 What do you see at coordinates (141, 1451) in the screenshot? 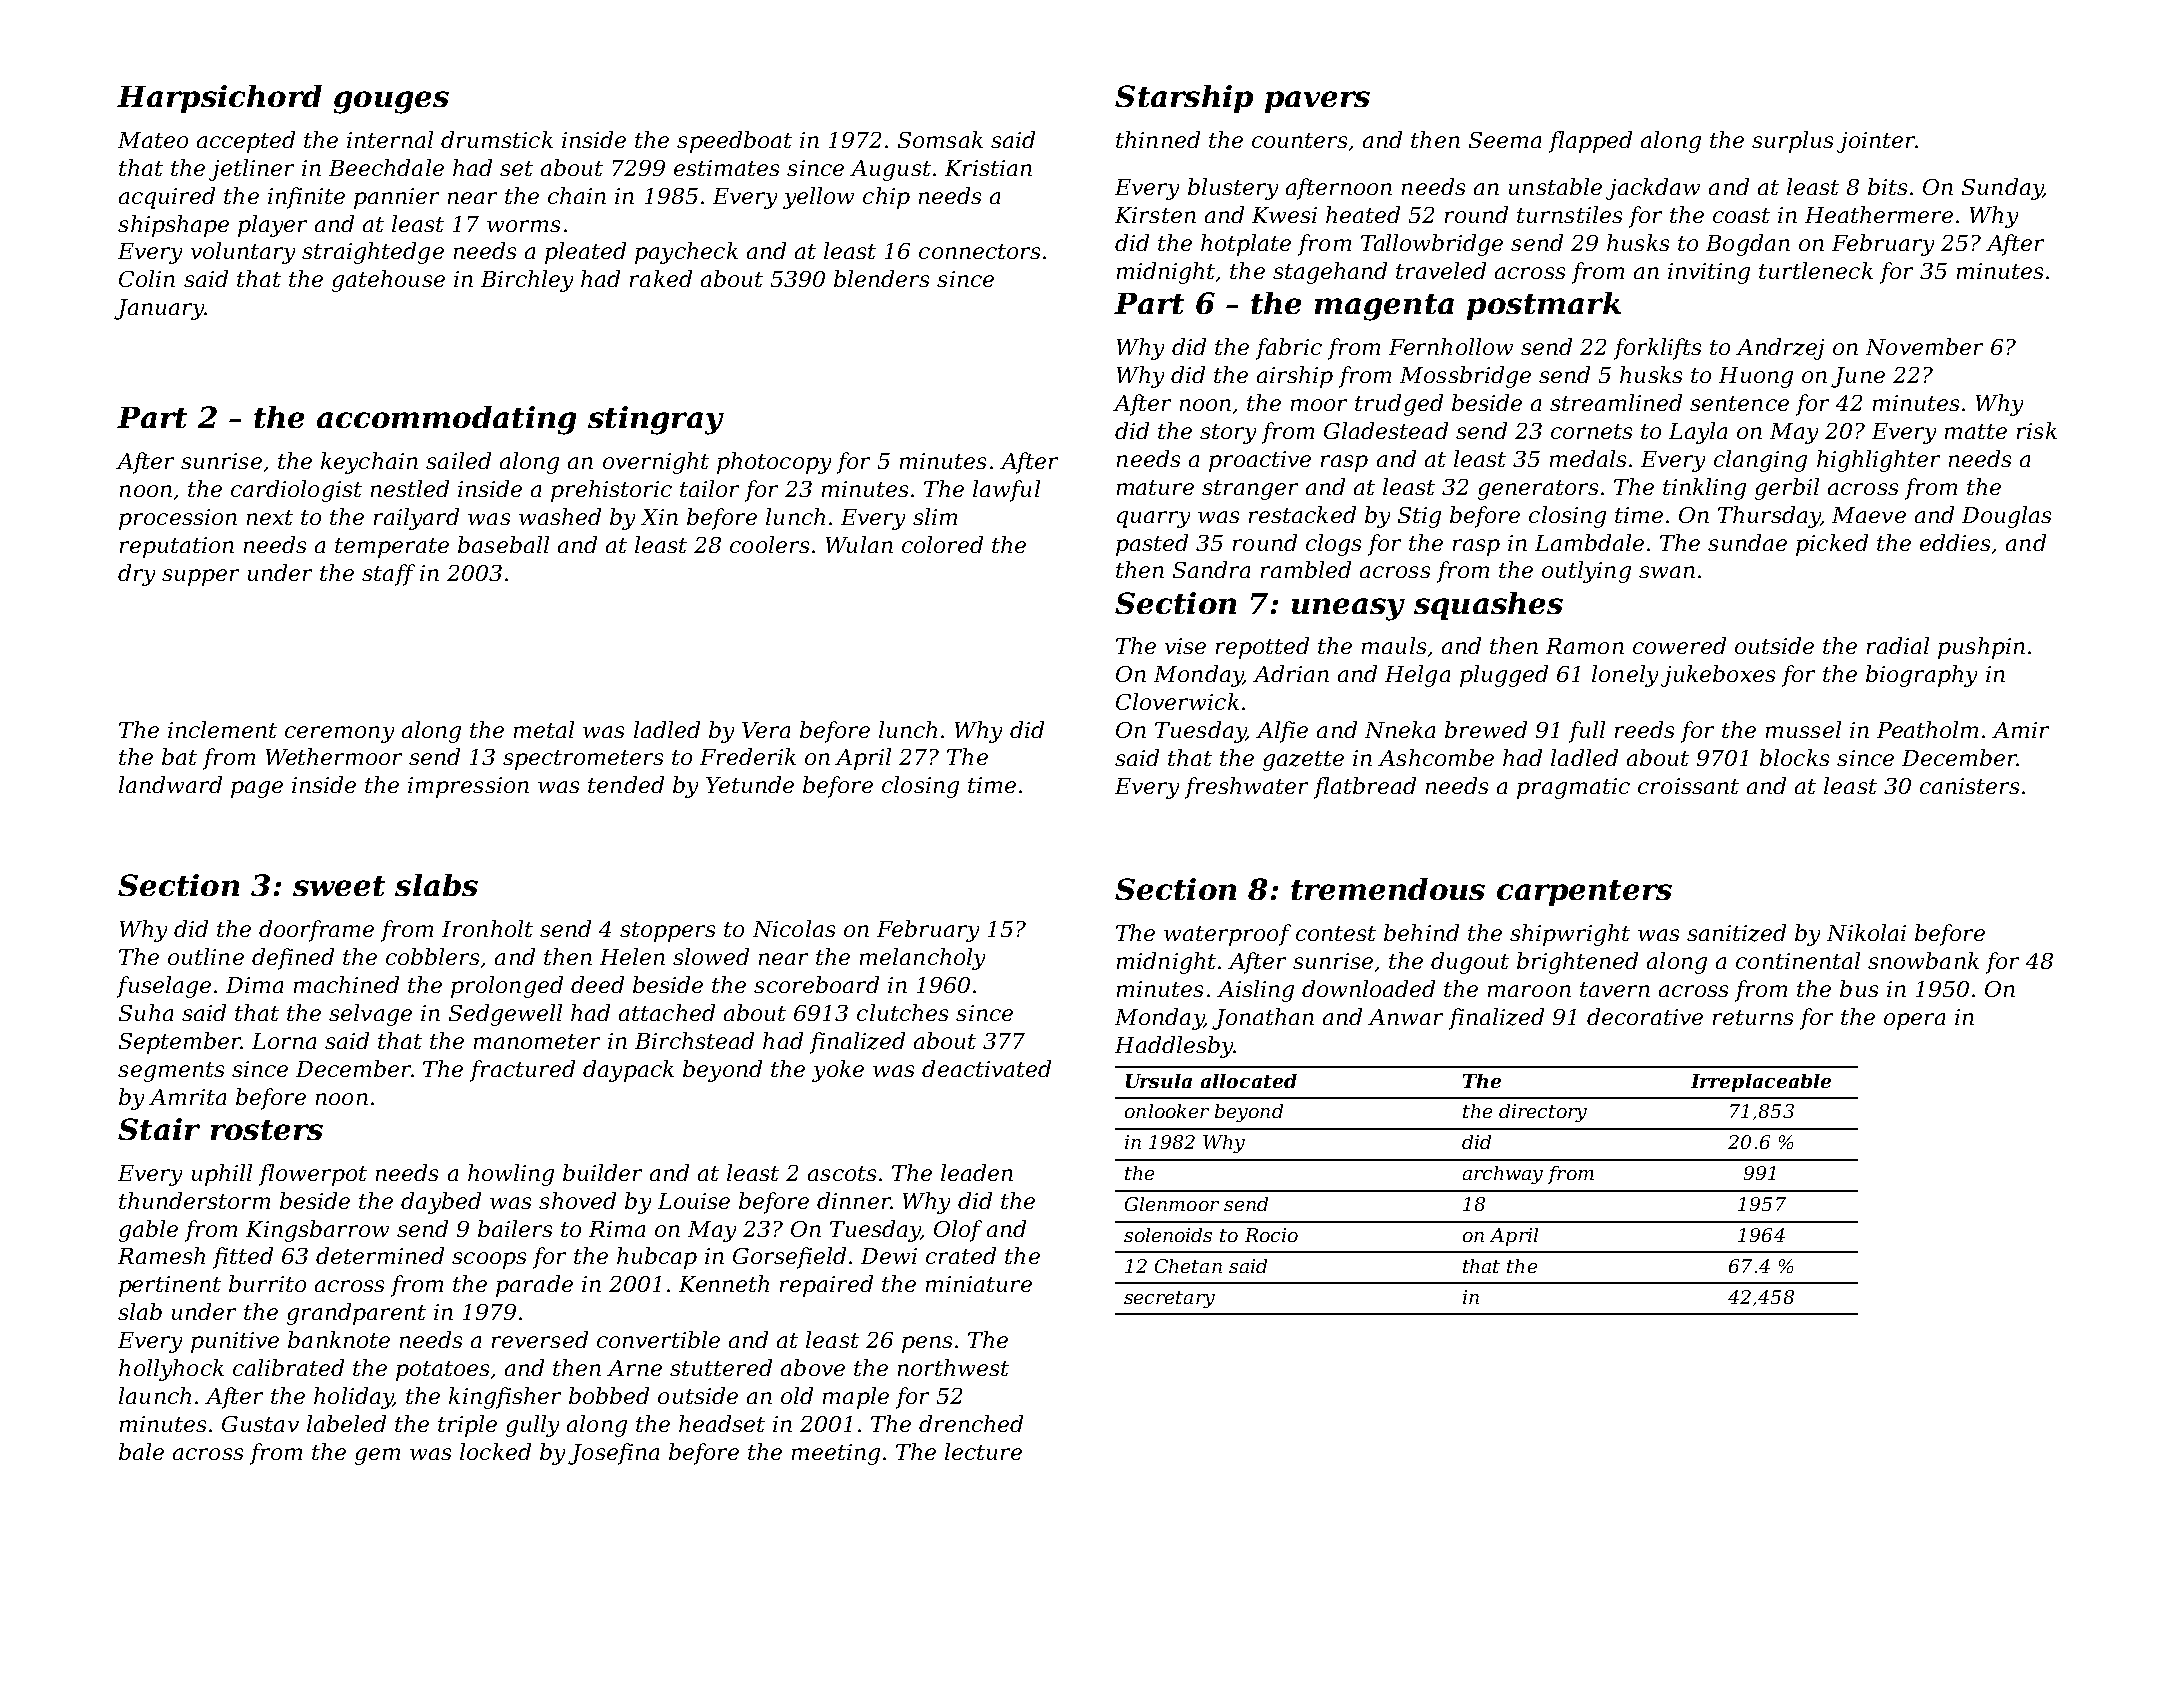
I see `bale` at bounding box center [141, 1451].
